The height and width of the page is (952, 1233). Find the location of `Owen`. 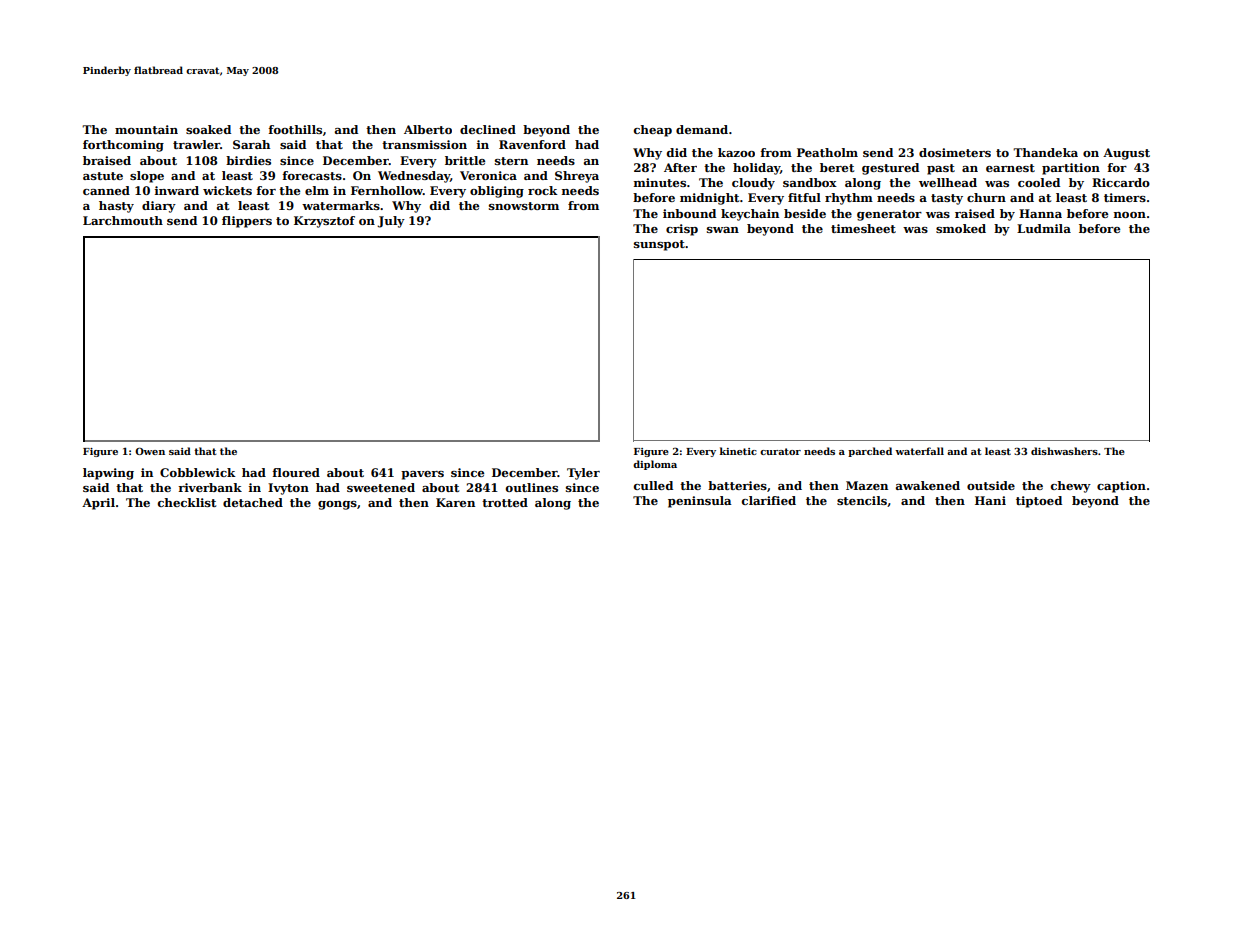

Owen is located at coordinates (150, 451).
